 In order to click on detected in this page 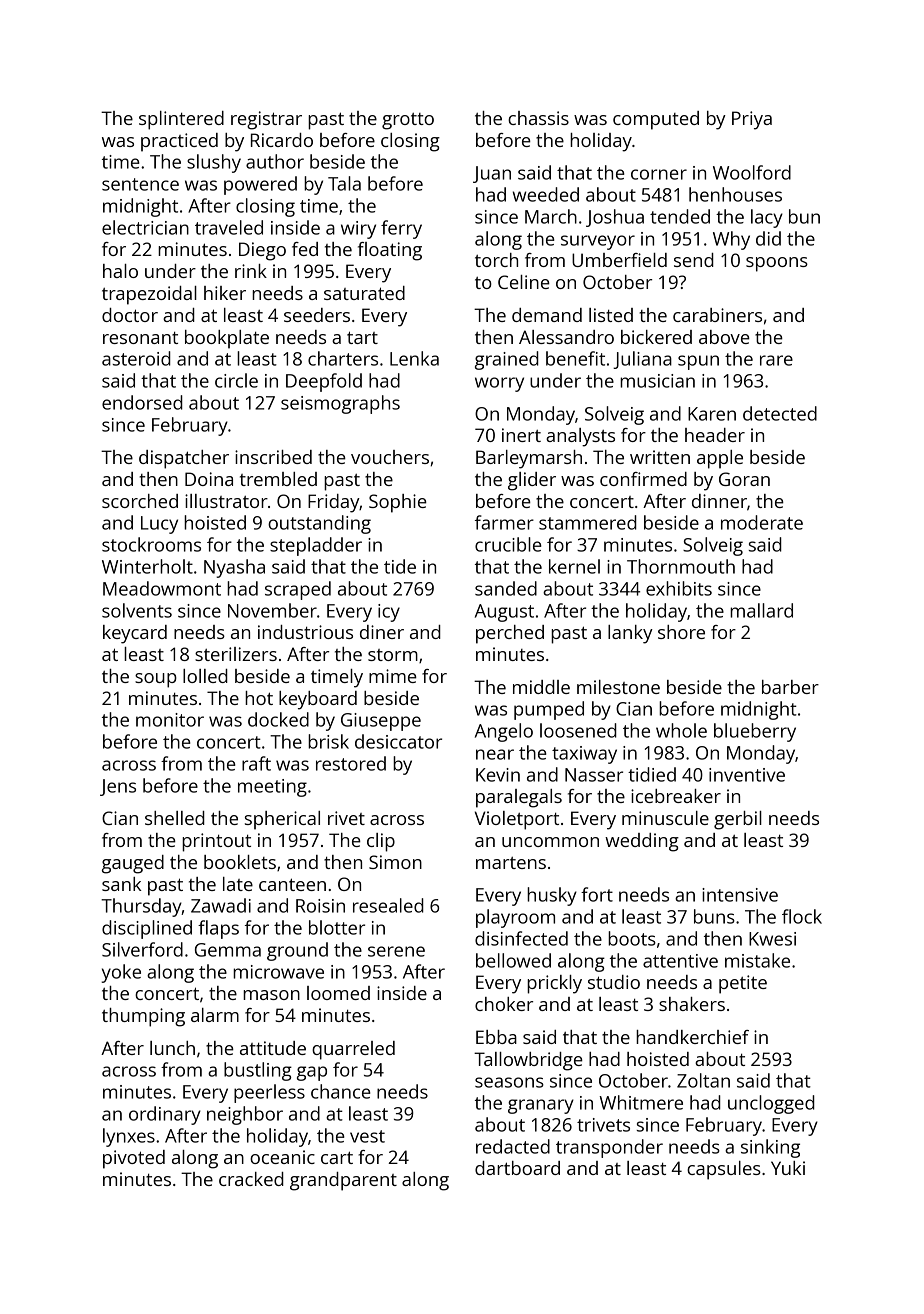, I will do `click(780, 413)`.
